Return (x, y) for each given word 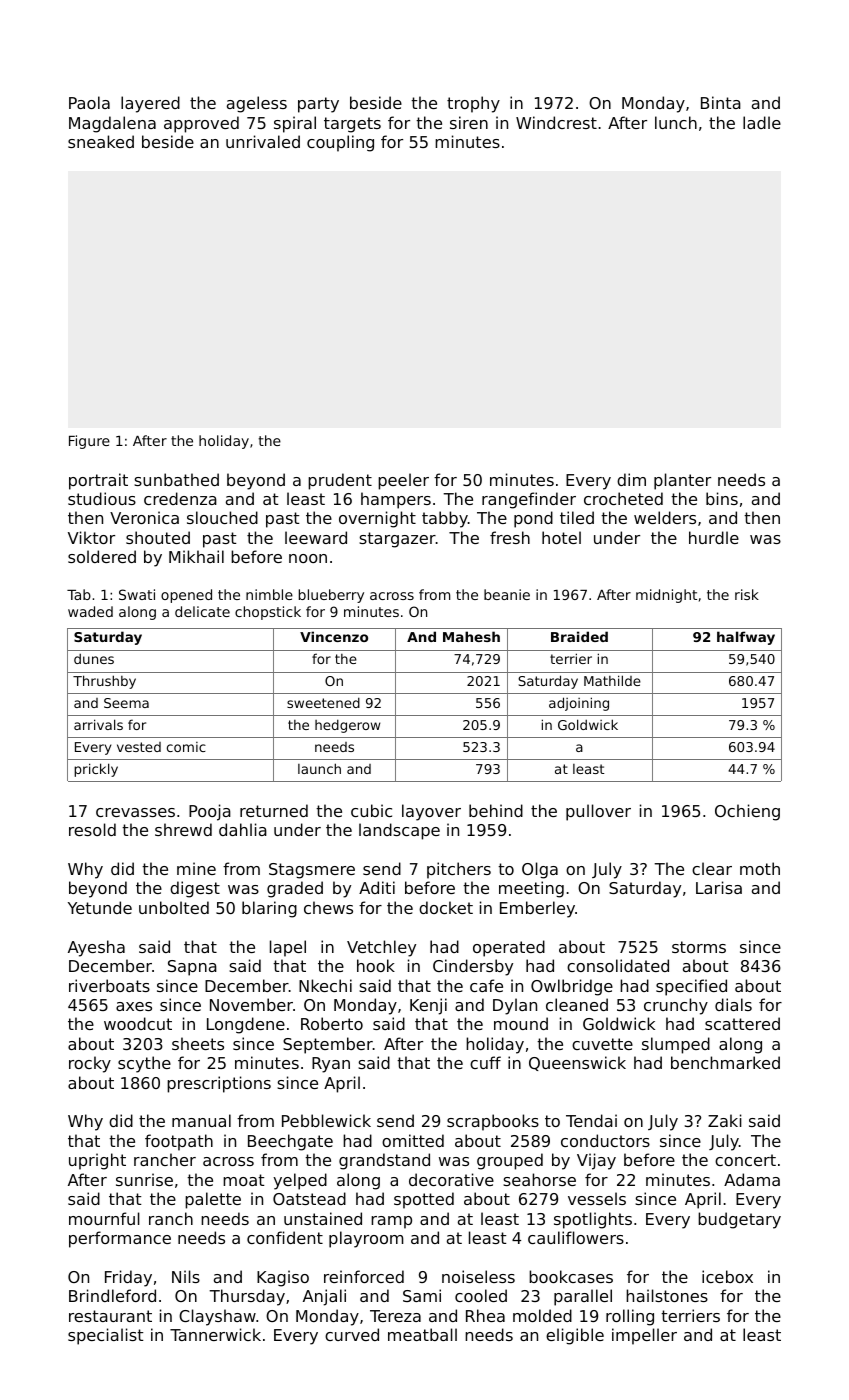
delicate (202, 611)
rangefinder (529, 500)
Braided (579, 636)
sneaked (101, 141)
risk (747, 594)
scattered (742, 1023)
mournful (104, 1218)
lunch (676, 122)
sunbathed (176, 479)
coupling (340, 143)
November (251, 1004)
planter (682, 481)
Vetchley (381, 948)
